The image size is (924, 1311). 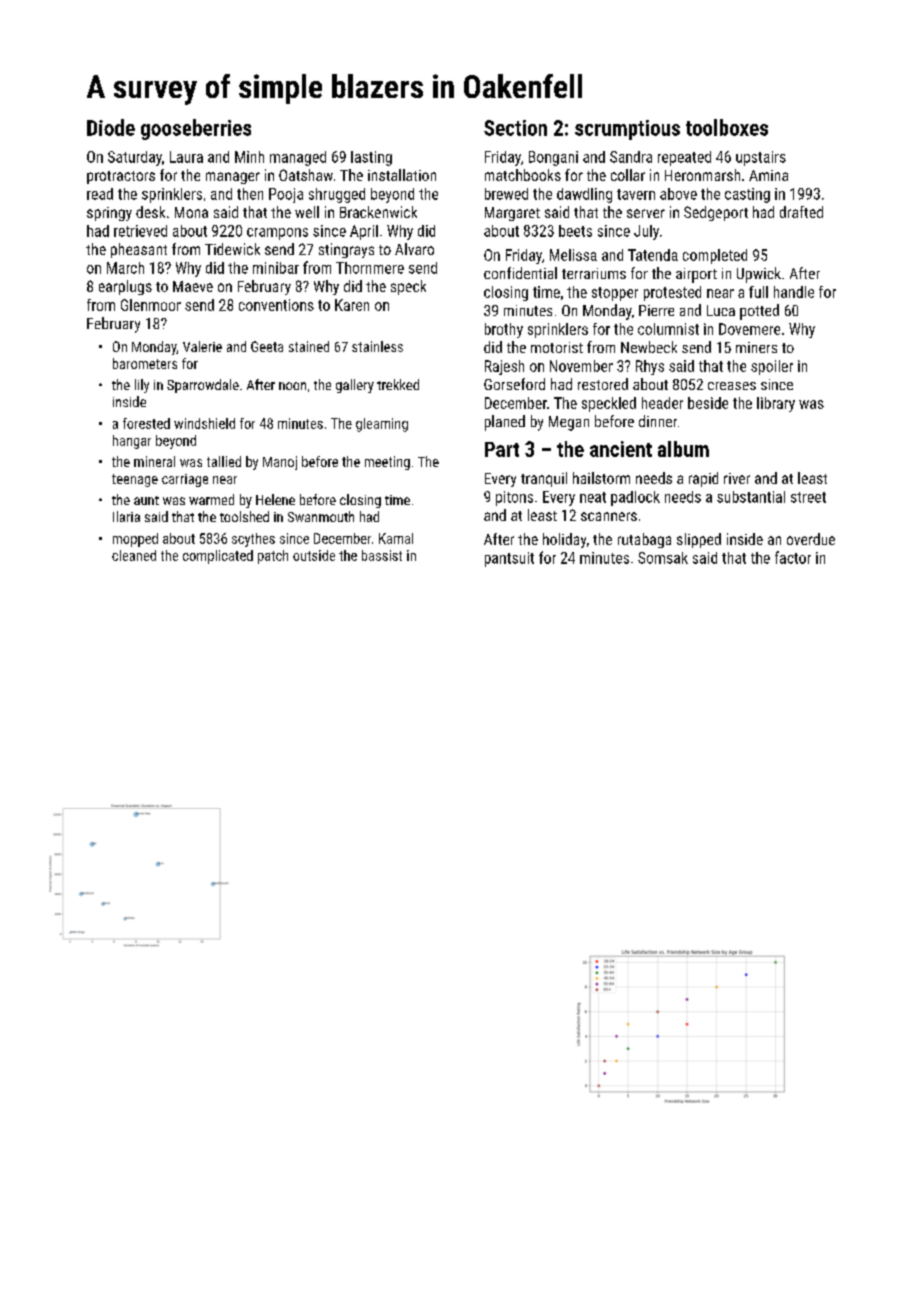 I want to click on Maeve, so click(x=193, y=286).
